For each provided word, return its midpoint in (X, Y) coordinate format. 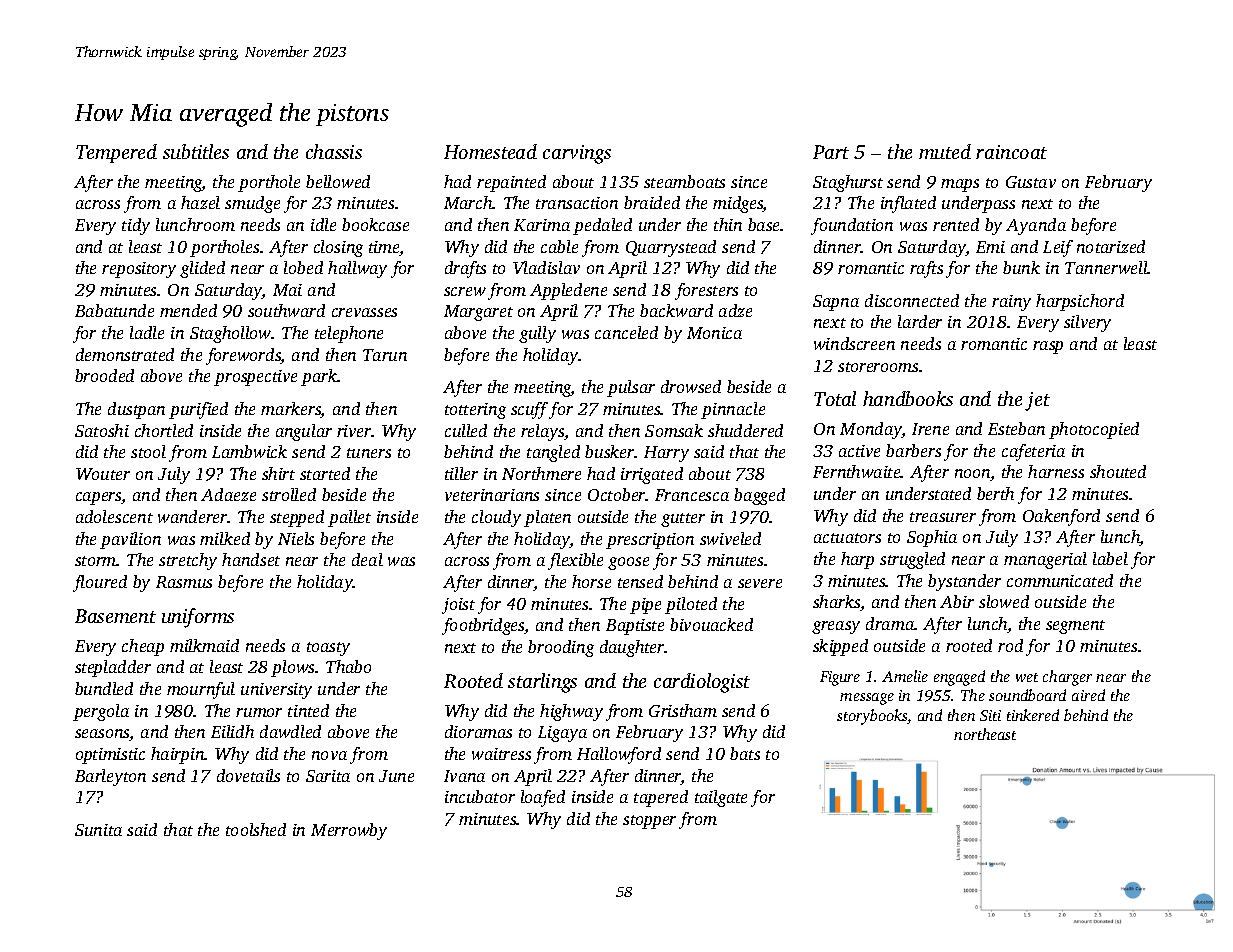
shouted (1118, 471)
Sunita (98, 830)
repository (139, 270)
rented (956, 224)
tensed (640, 581)
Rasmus (184, 582)
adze (735, 310)
